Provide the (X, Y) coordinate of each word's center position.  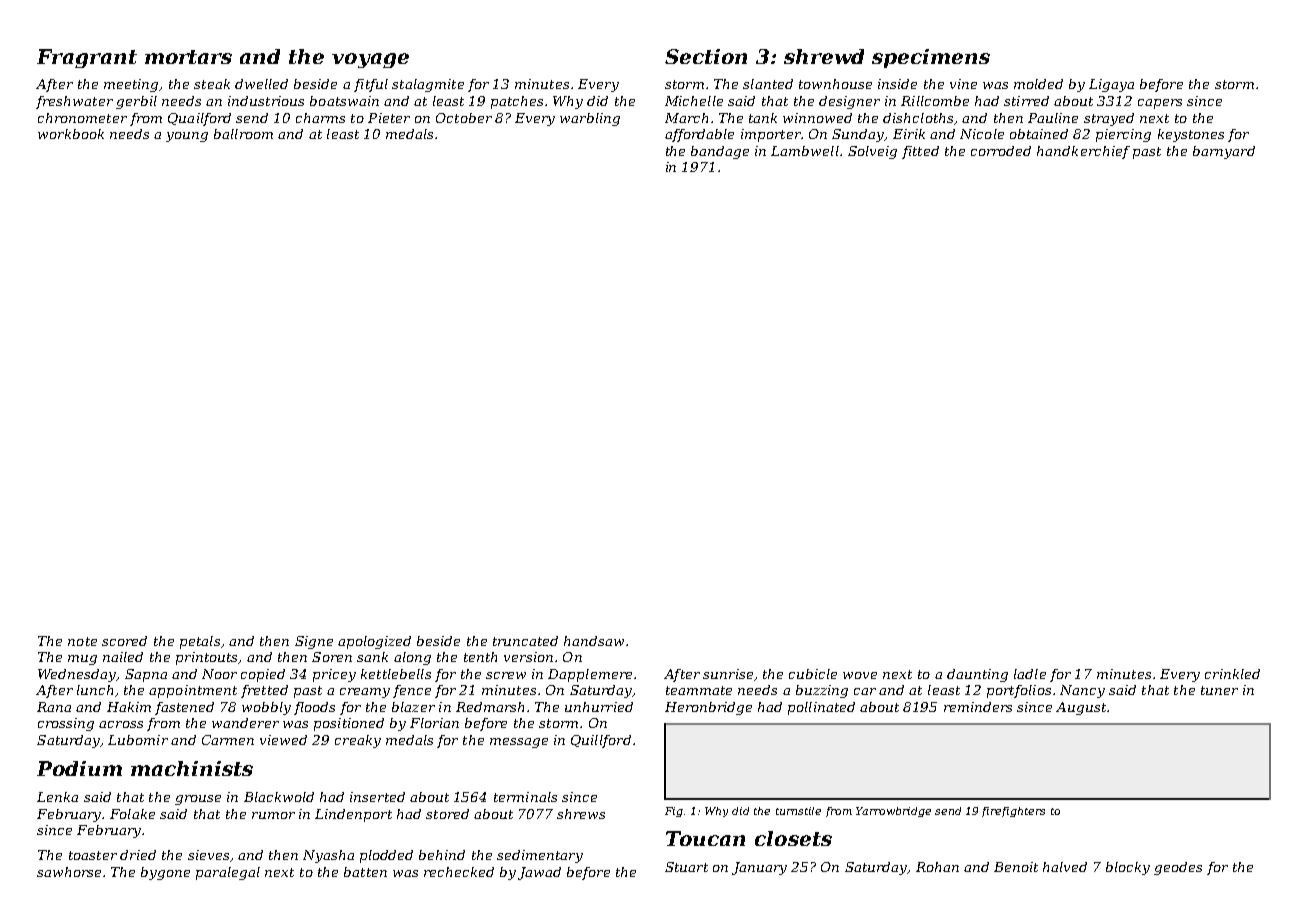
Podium (79, 768)
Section (706, 56)
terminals (525, 797)
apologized (374, 642)
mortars (188, 57)
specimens (931, 58)
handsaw (594, 641)
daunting (977, 675)
